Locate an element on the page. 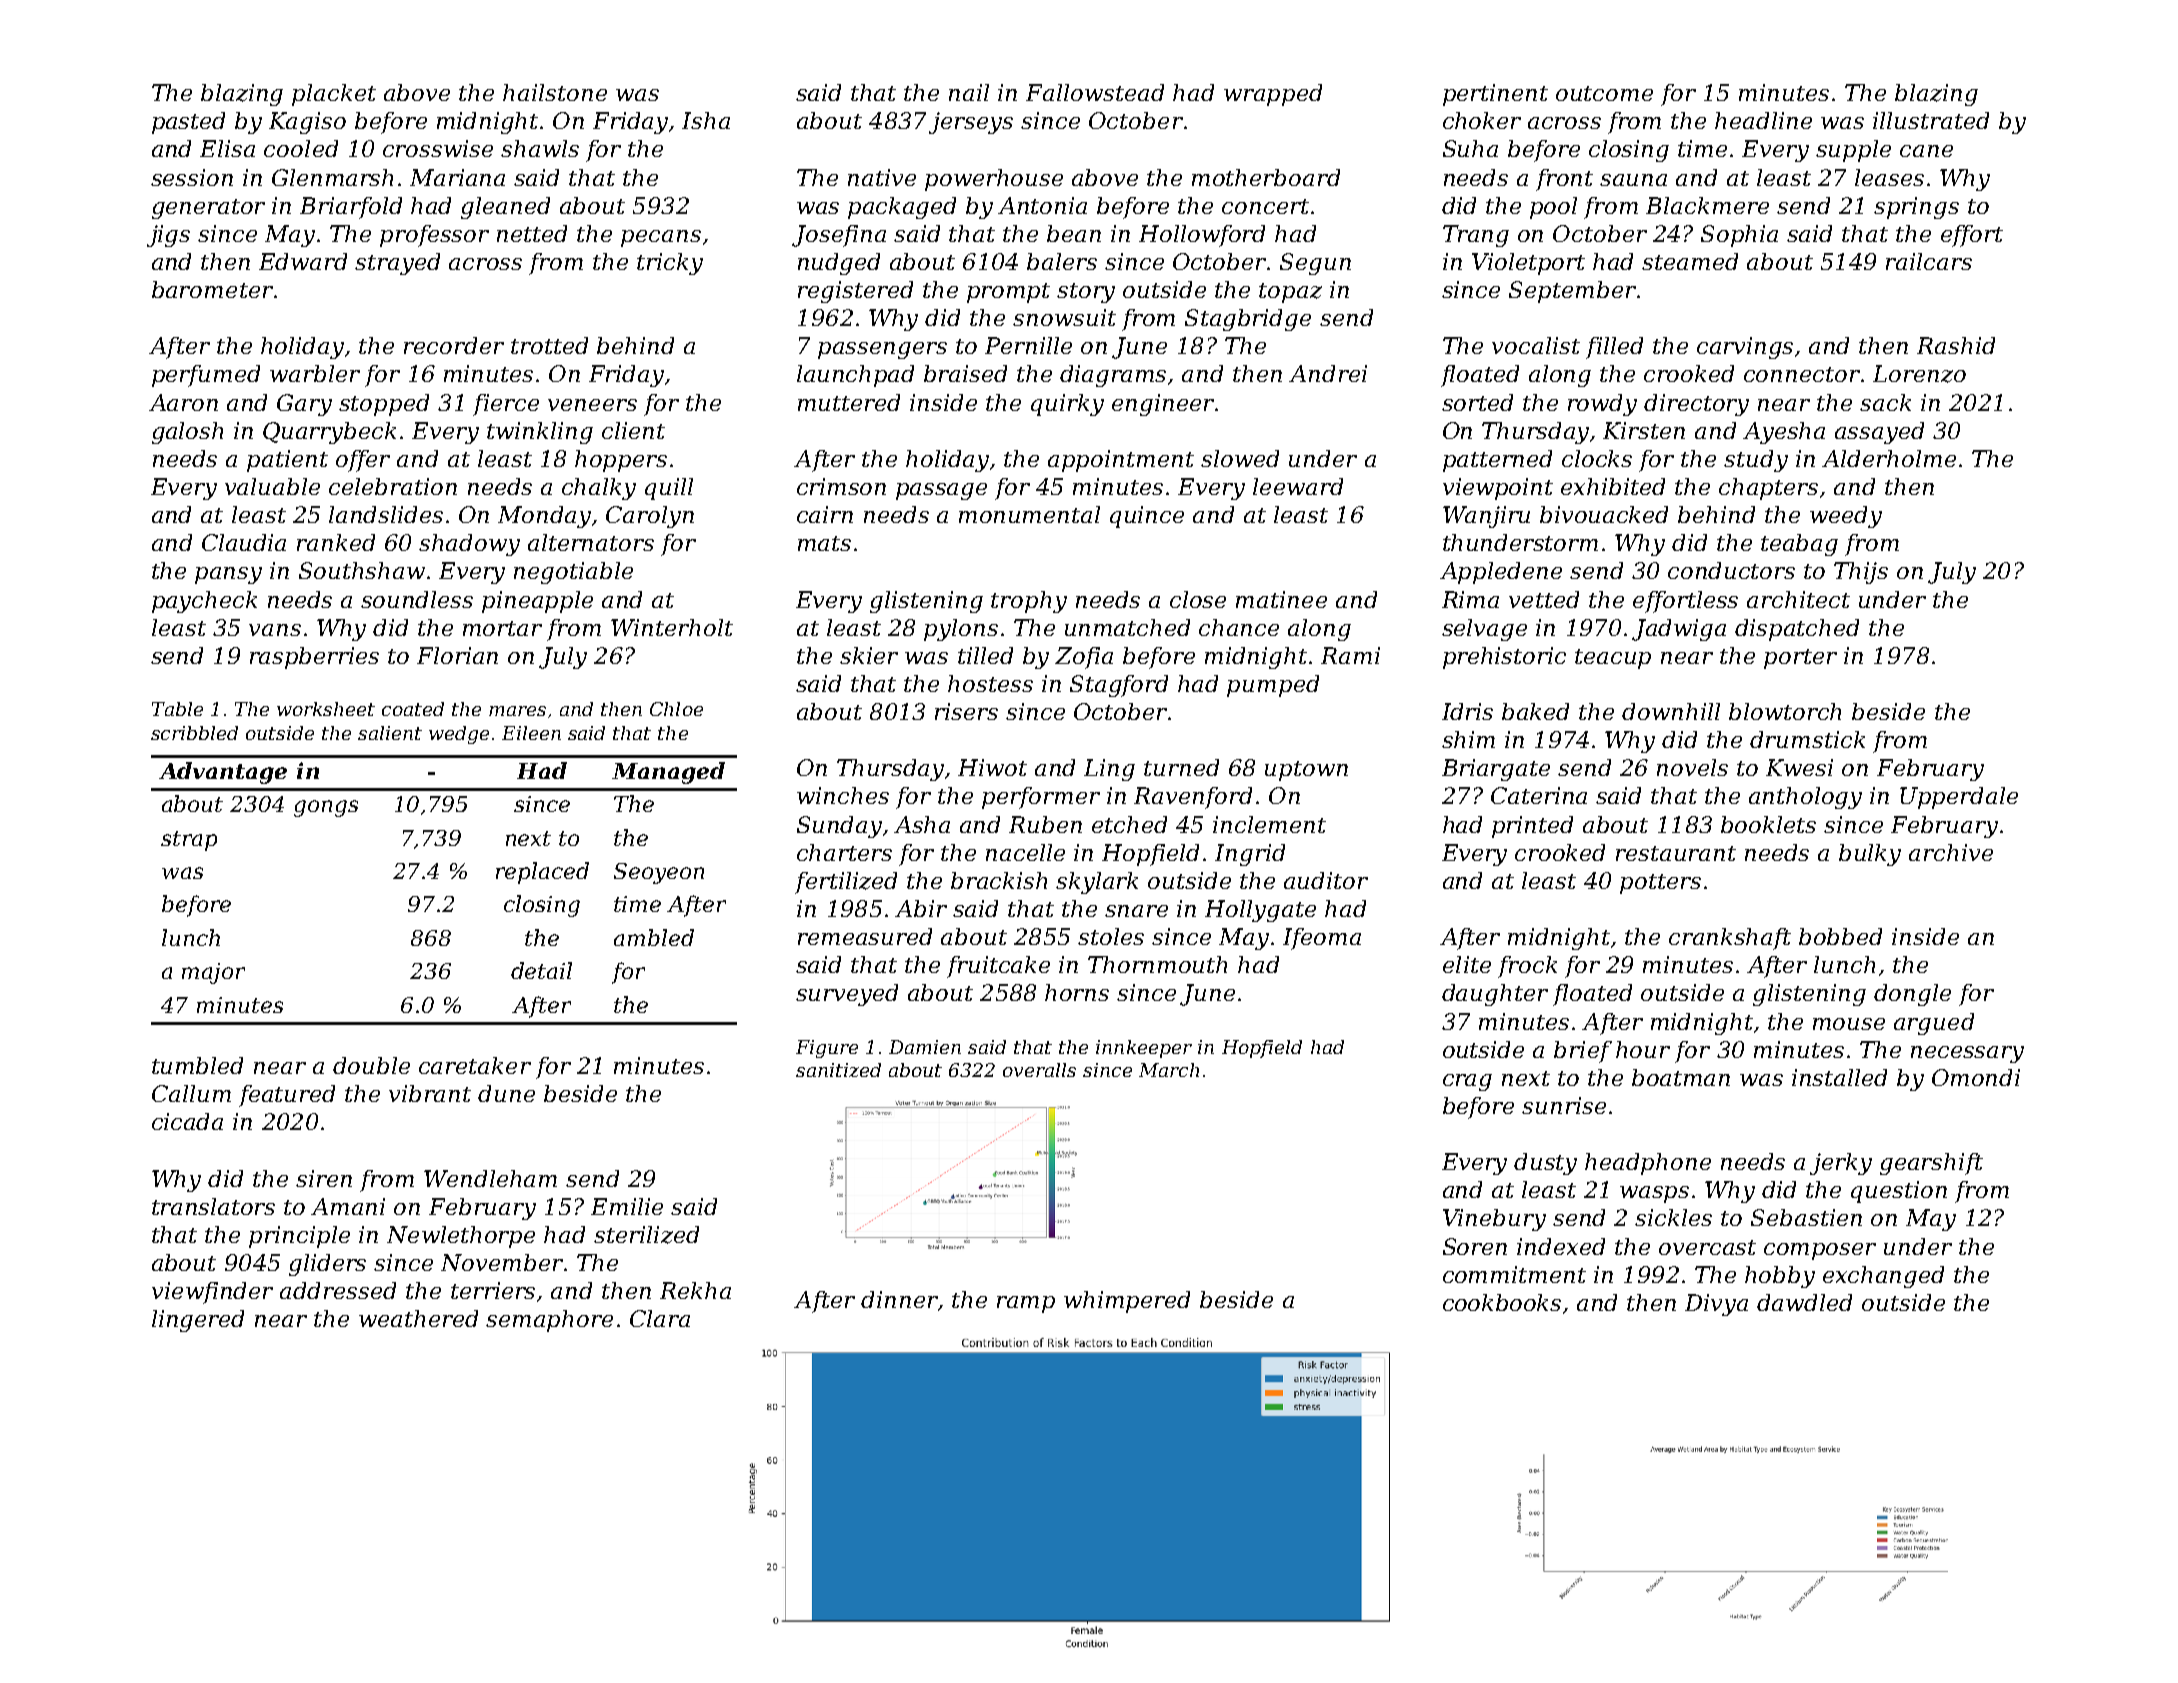  springs is located at coordinates (1916, 208).
